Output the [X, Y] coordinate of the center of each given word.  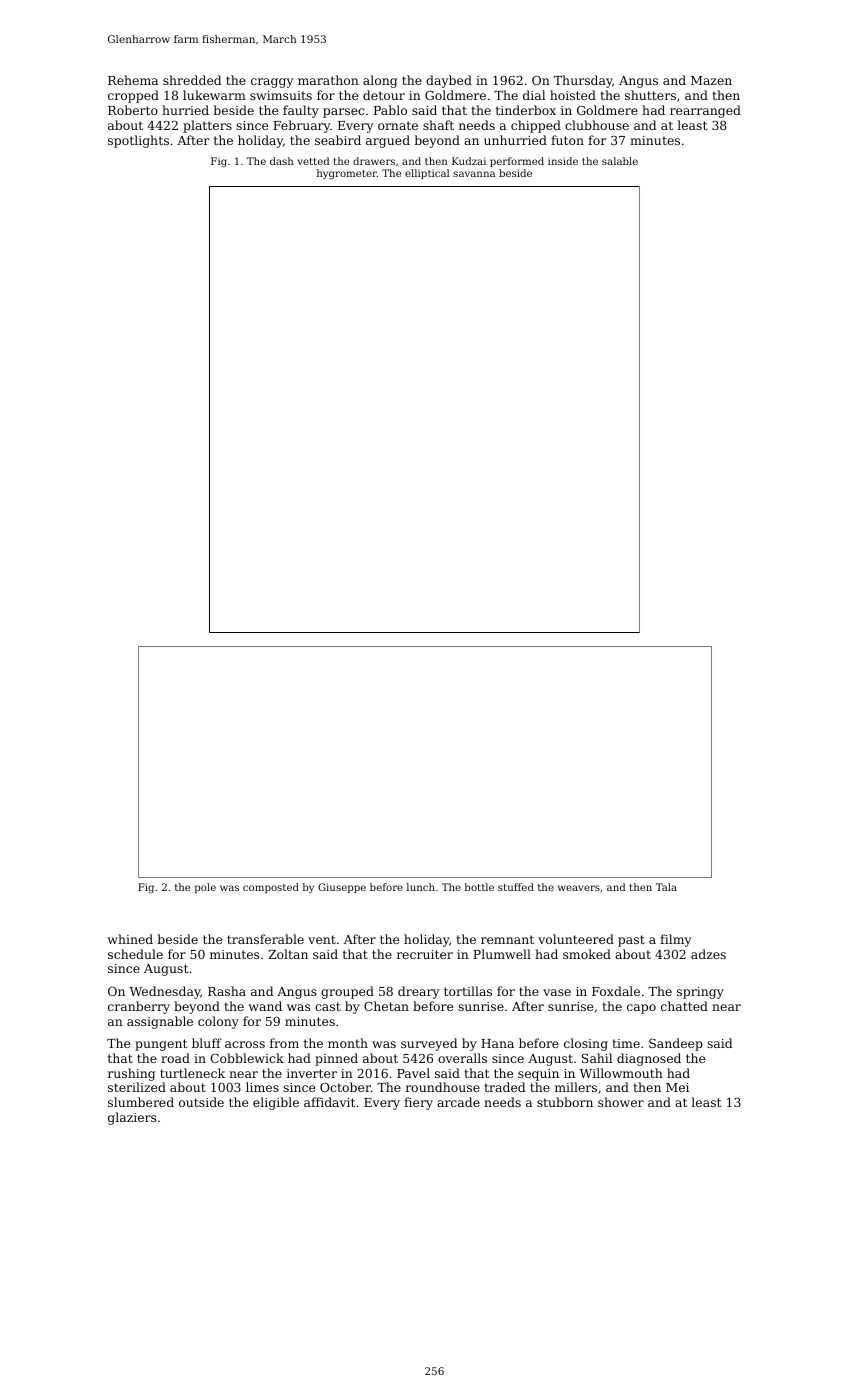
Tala [666, 887]
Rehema [133, 80]
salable [620, 161]
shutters [650, 95]
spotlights [138, 141]
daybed [449, 81]
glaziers [132, 1118]
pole [205, 888]
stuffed [516, 887]
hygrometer [347, 174]
